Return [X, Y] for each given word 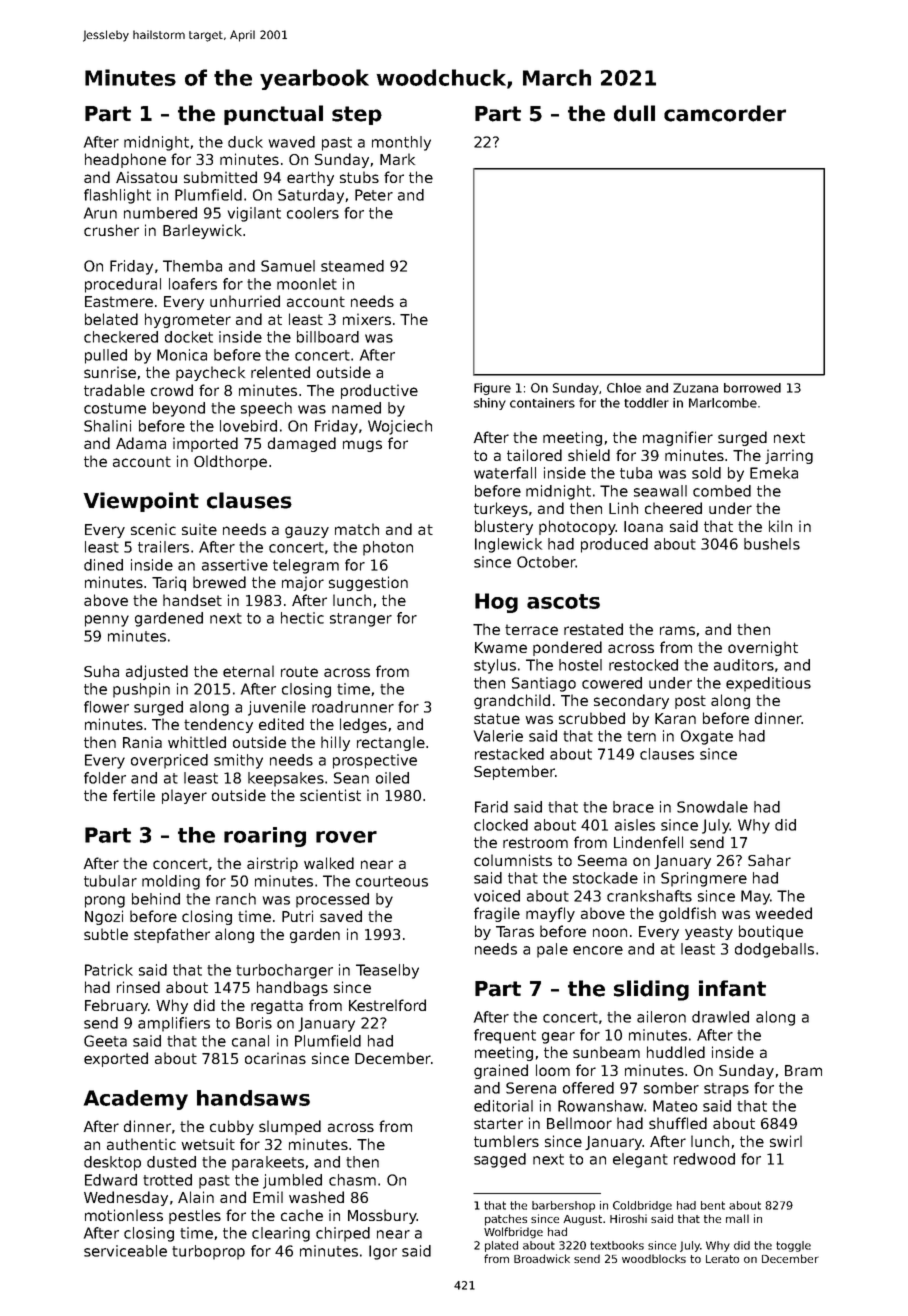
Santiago [544, 684]
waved [292, 142]
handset [192, 600]
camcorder [725, 113]
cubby [232, 1127]
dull [634, 113]
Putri [297, 916]
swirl [786, 1141]
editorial [503, 1106]
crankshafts [649, 896]
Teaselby [387, 971]
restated [593, 629]
